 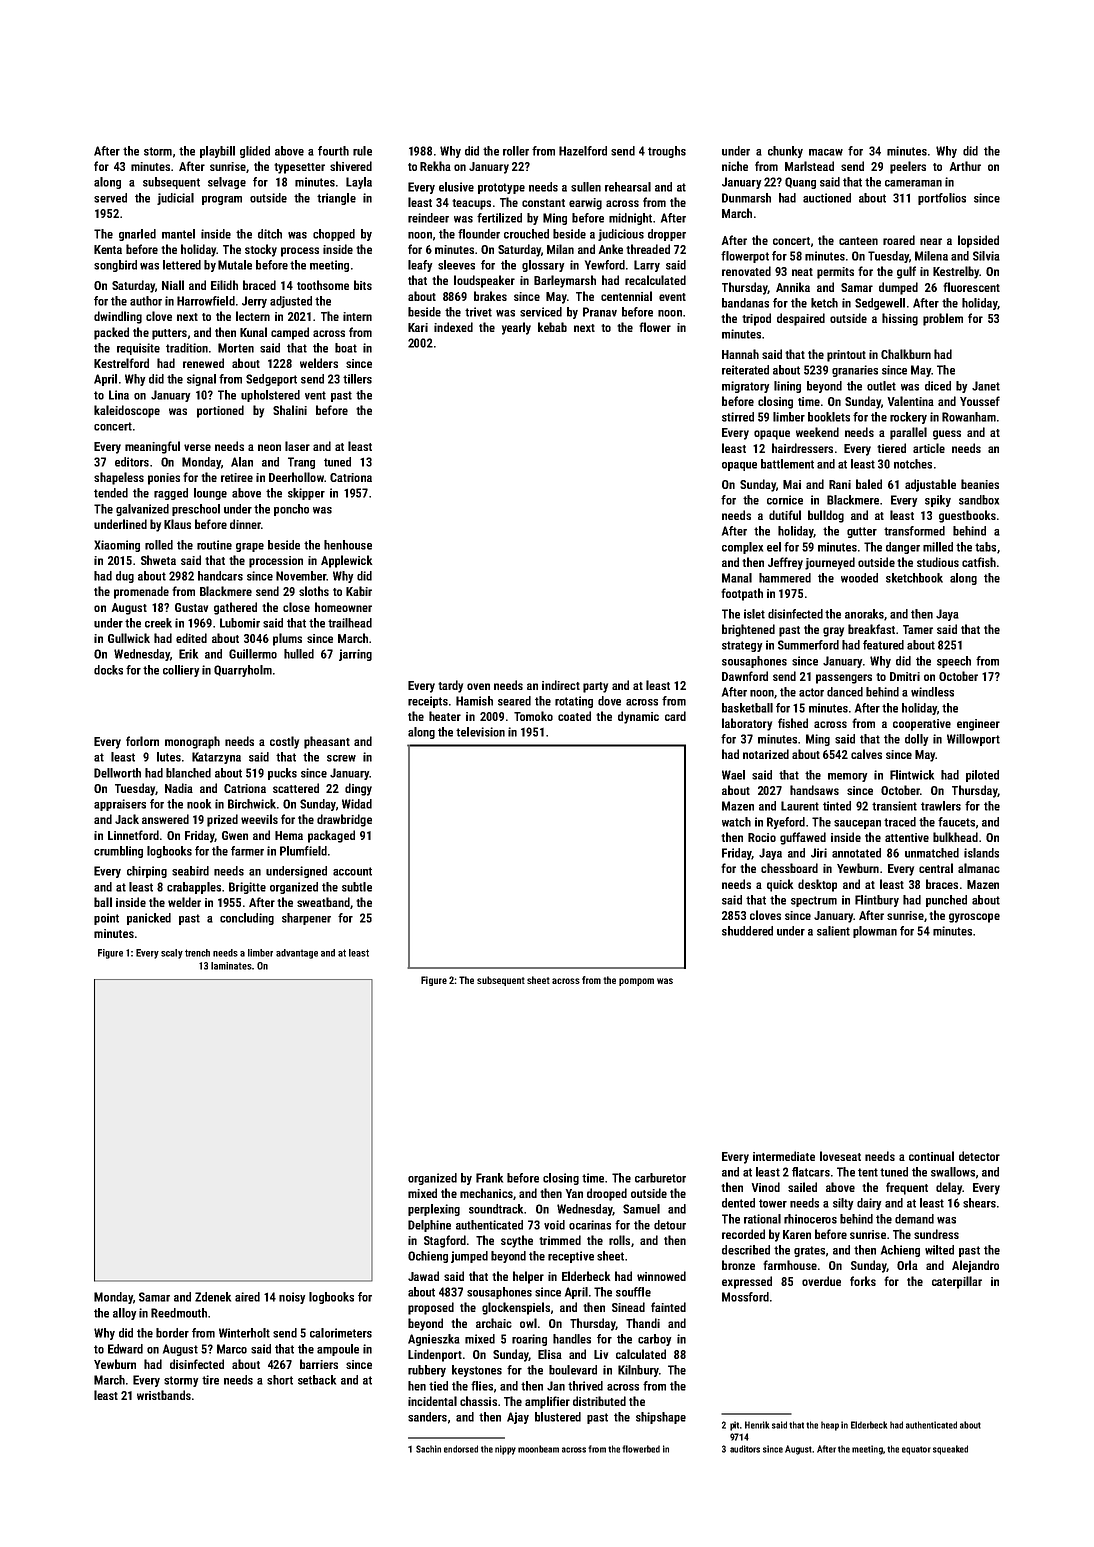 I want to click on pompom, so click(x=636, y=982).
